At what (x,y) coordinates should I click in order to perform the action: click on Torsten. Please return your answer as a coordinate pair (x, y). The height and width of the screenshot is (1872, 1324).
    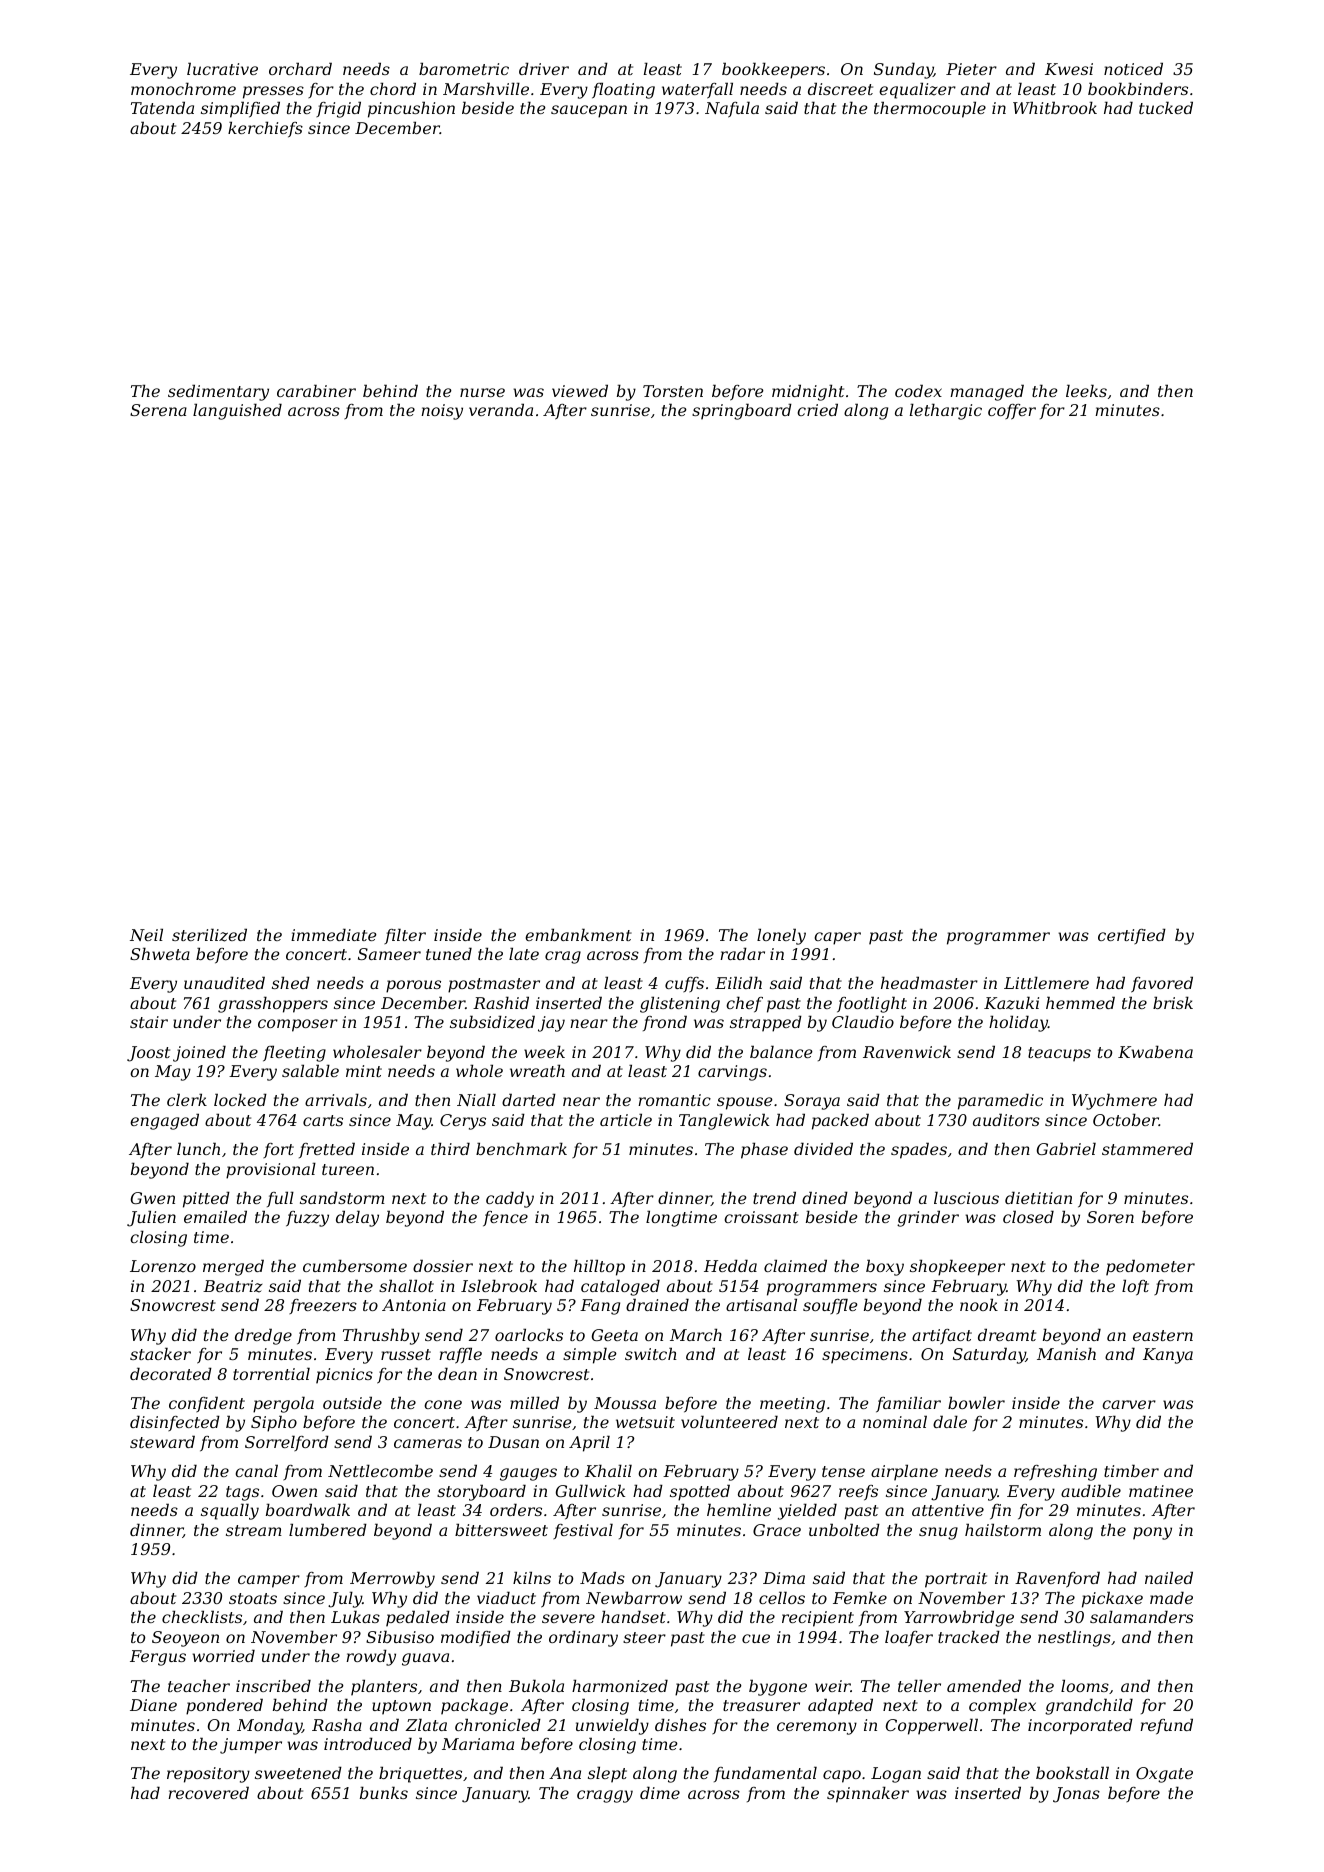
    Looking at the image, I should click on (673, 391).
